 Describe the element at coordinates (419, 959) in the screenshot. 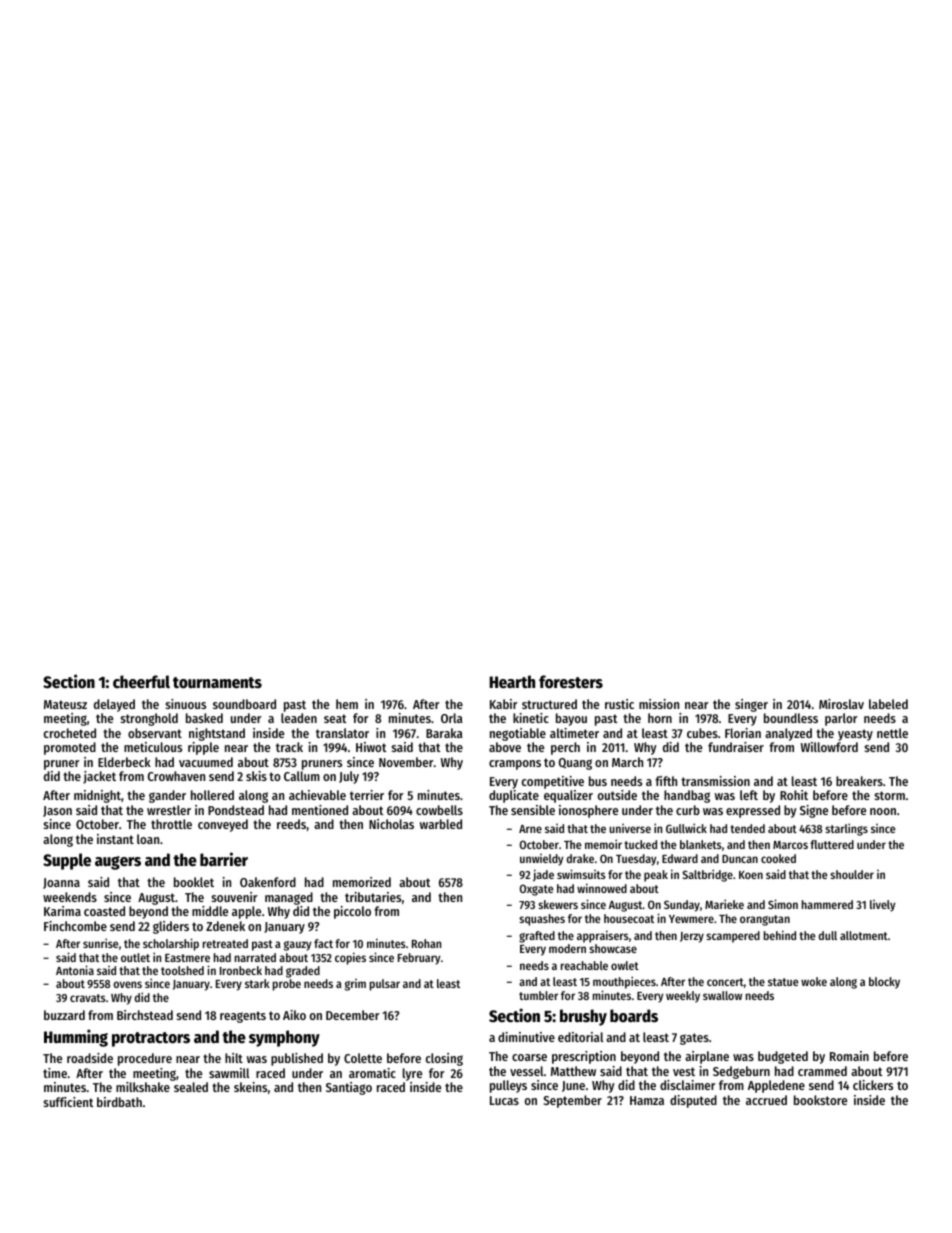

I see `February` at that location.
